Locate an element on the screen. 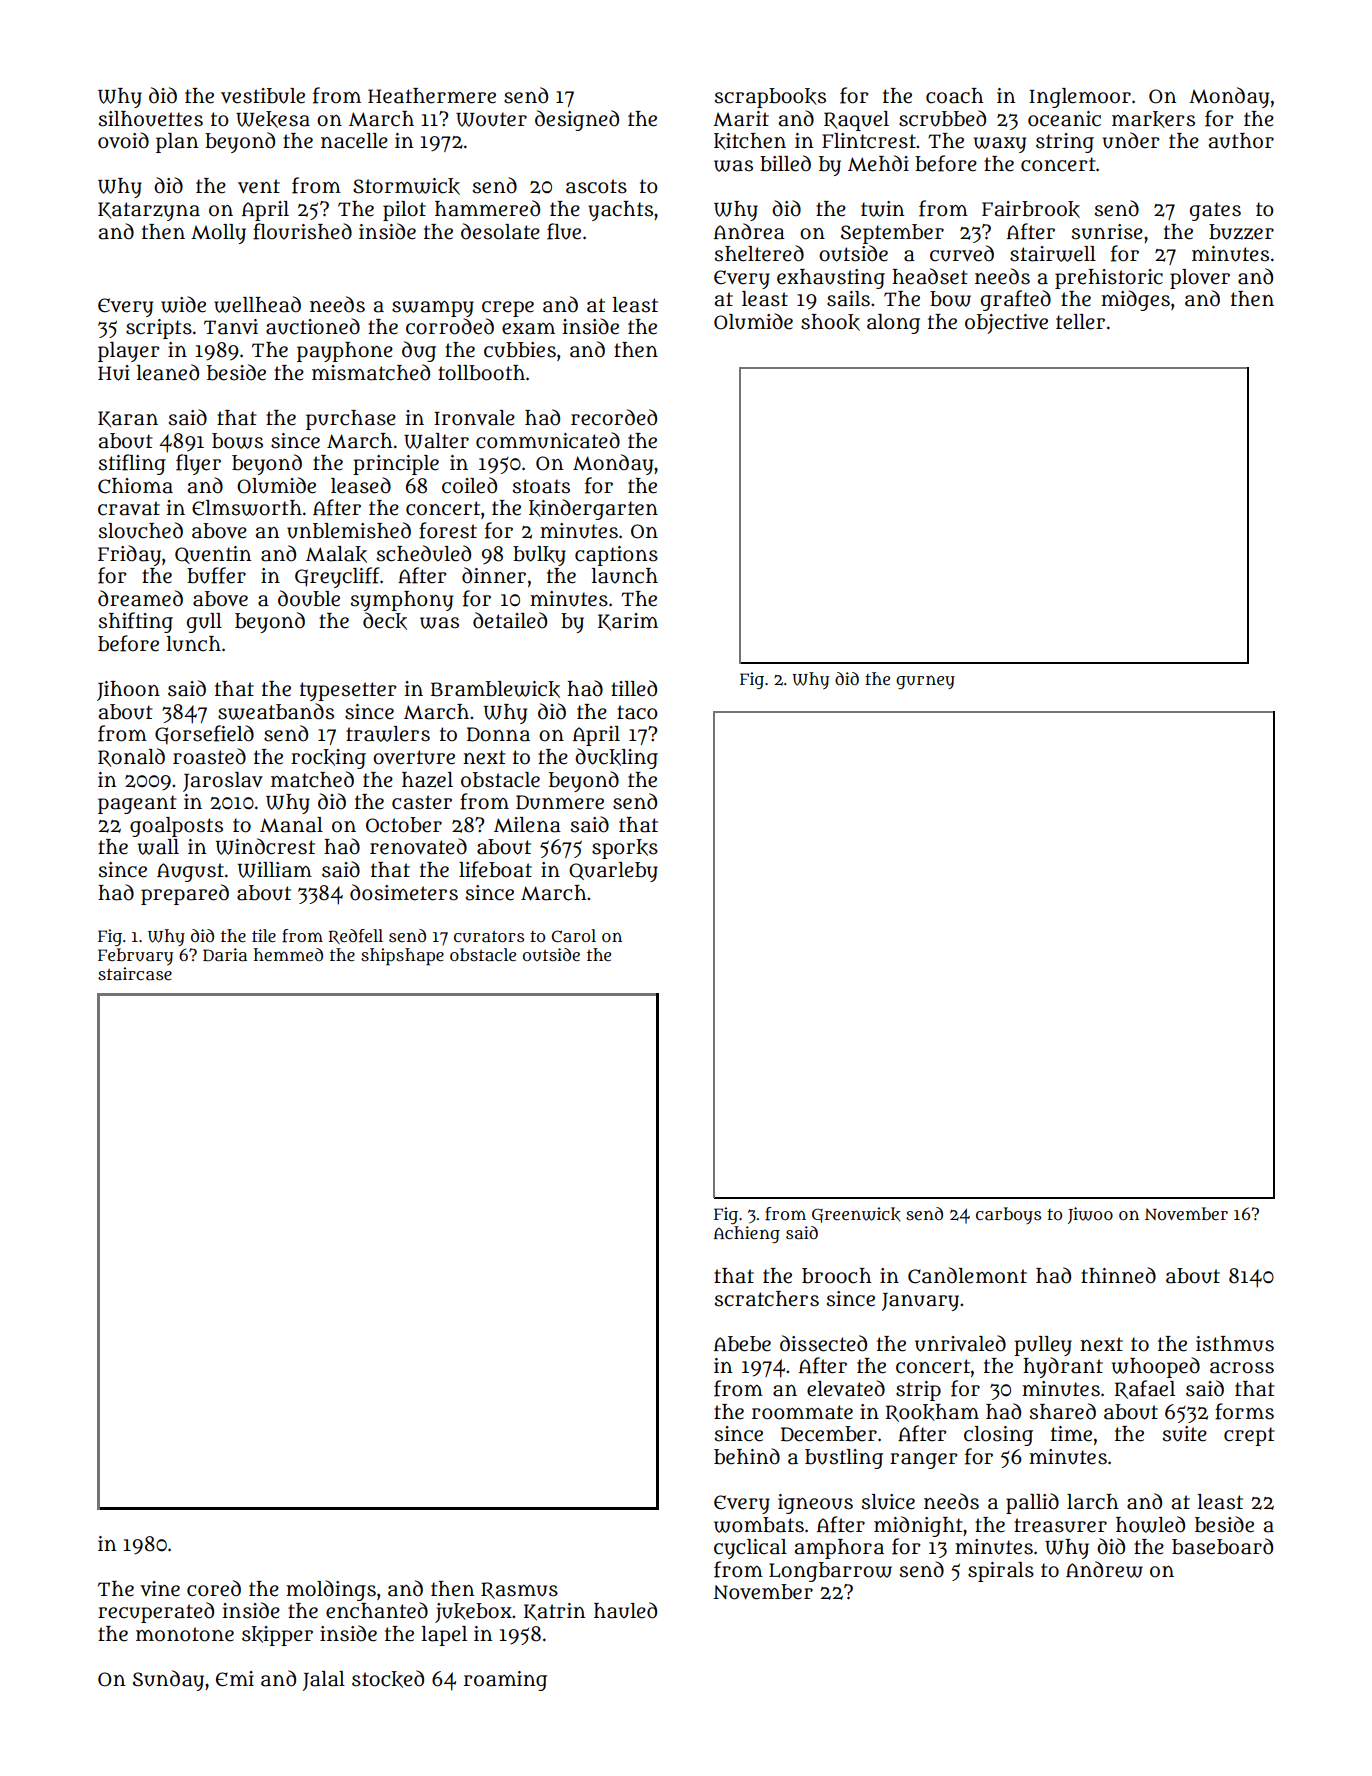 The image size is (1372, 1776). midges is located at coordinates (1135, 300).
